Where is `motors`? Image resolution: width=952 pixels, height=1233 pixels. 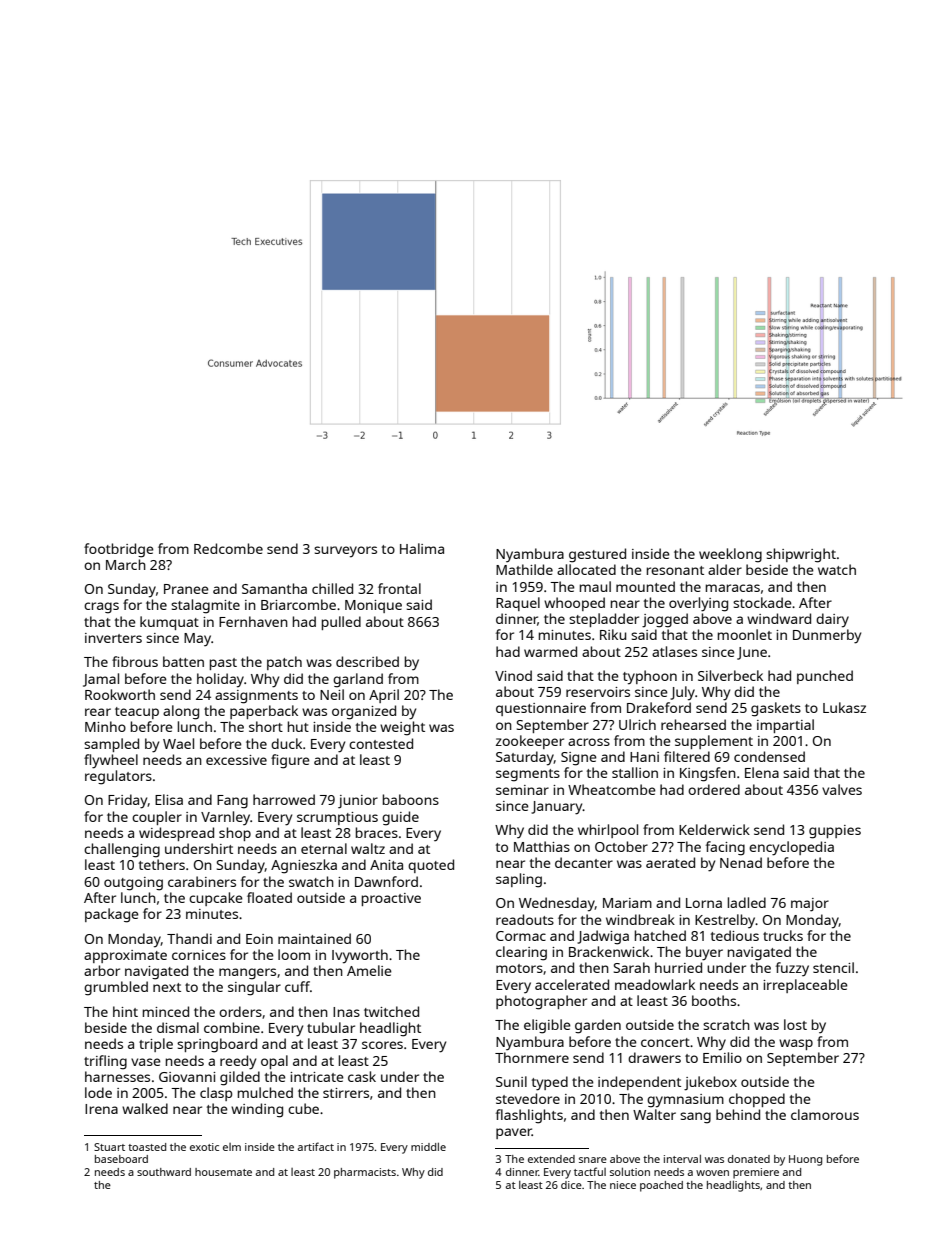
motors is located at coordinates (519, 968).
